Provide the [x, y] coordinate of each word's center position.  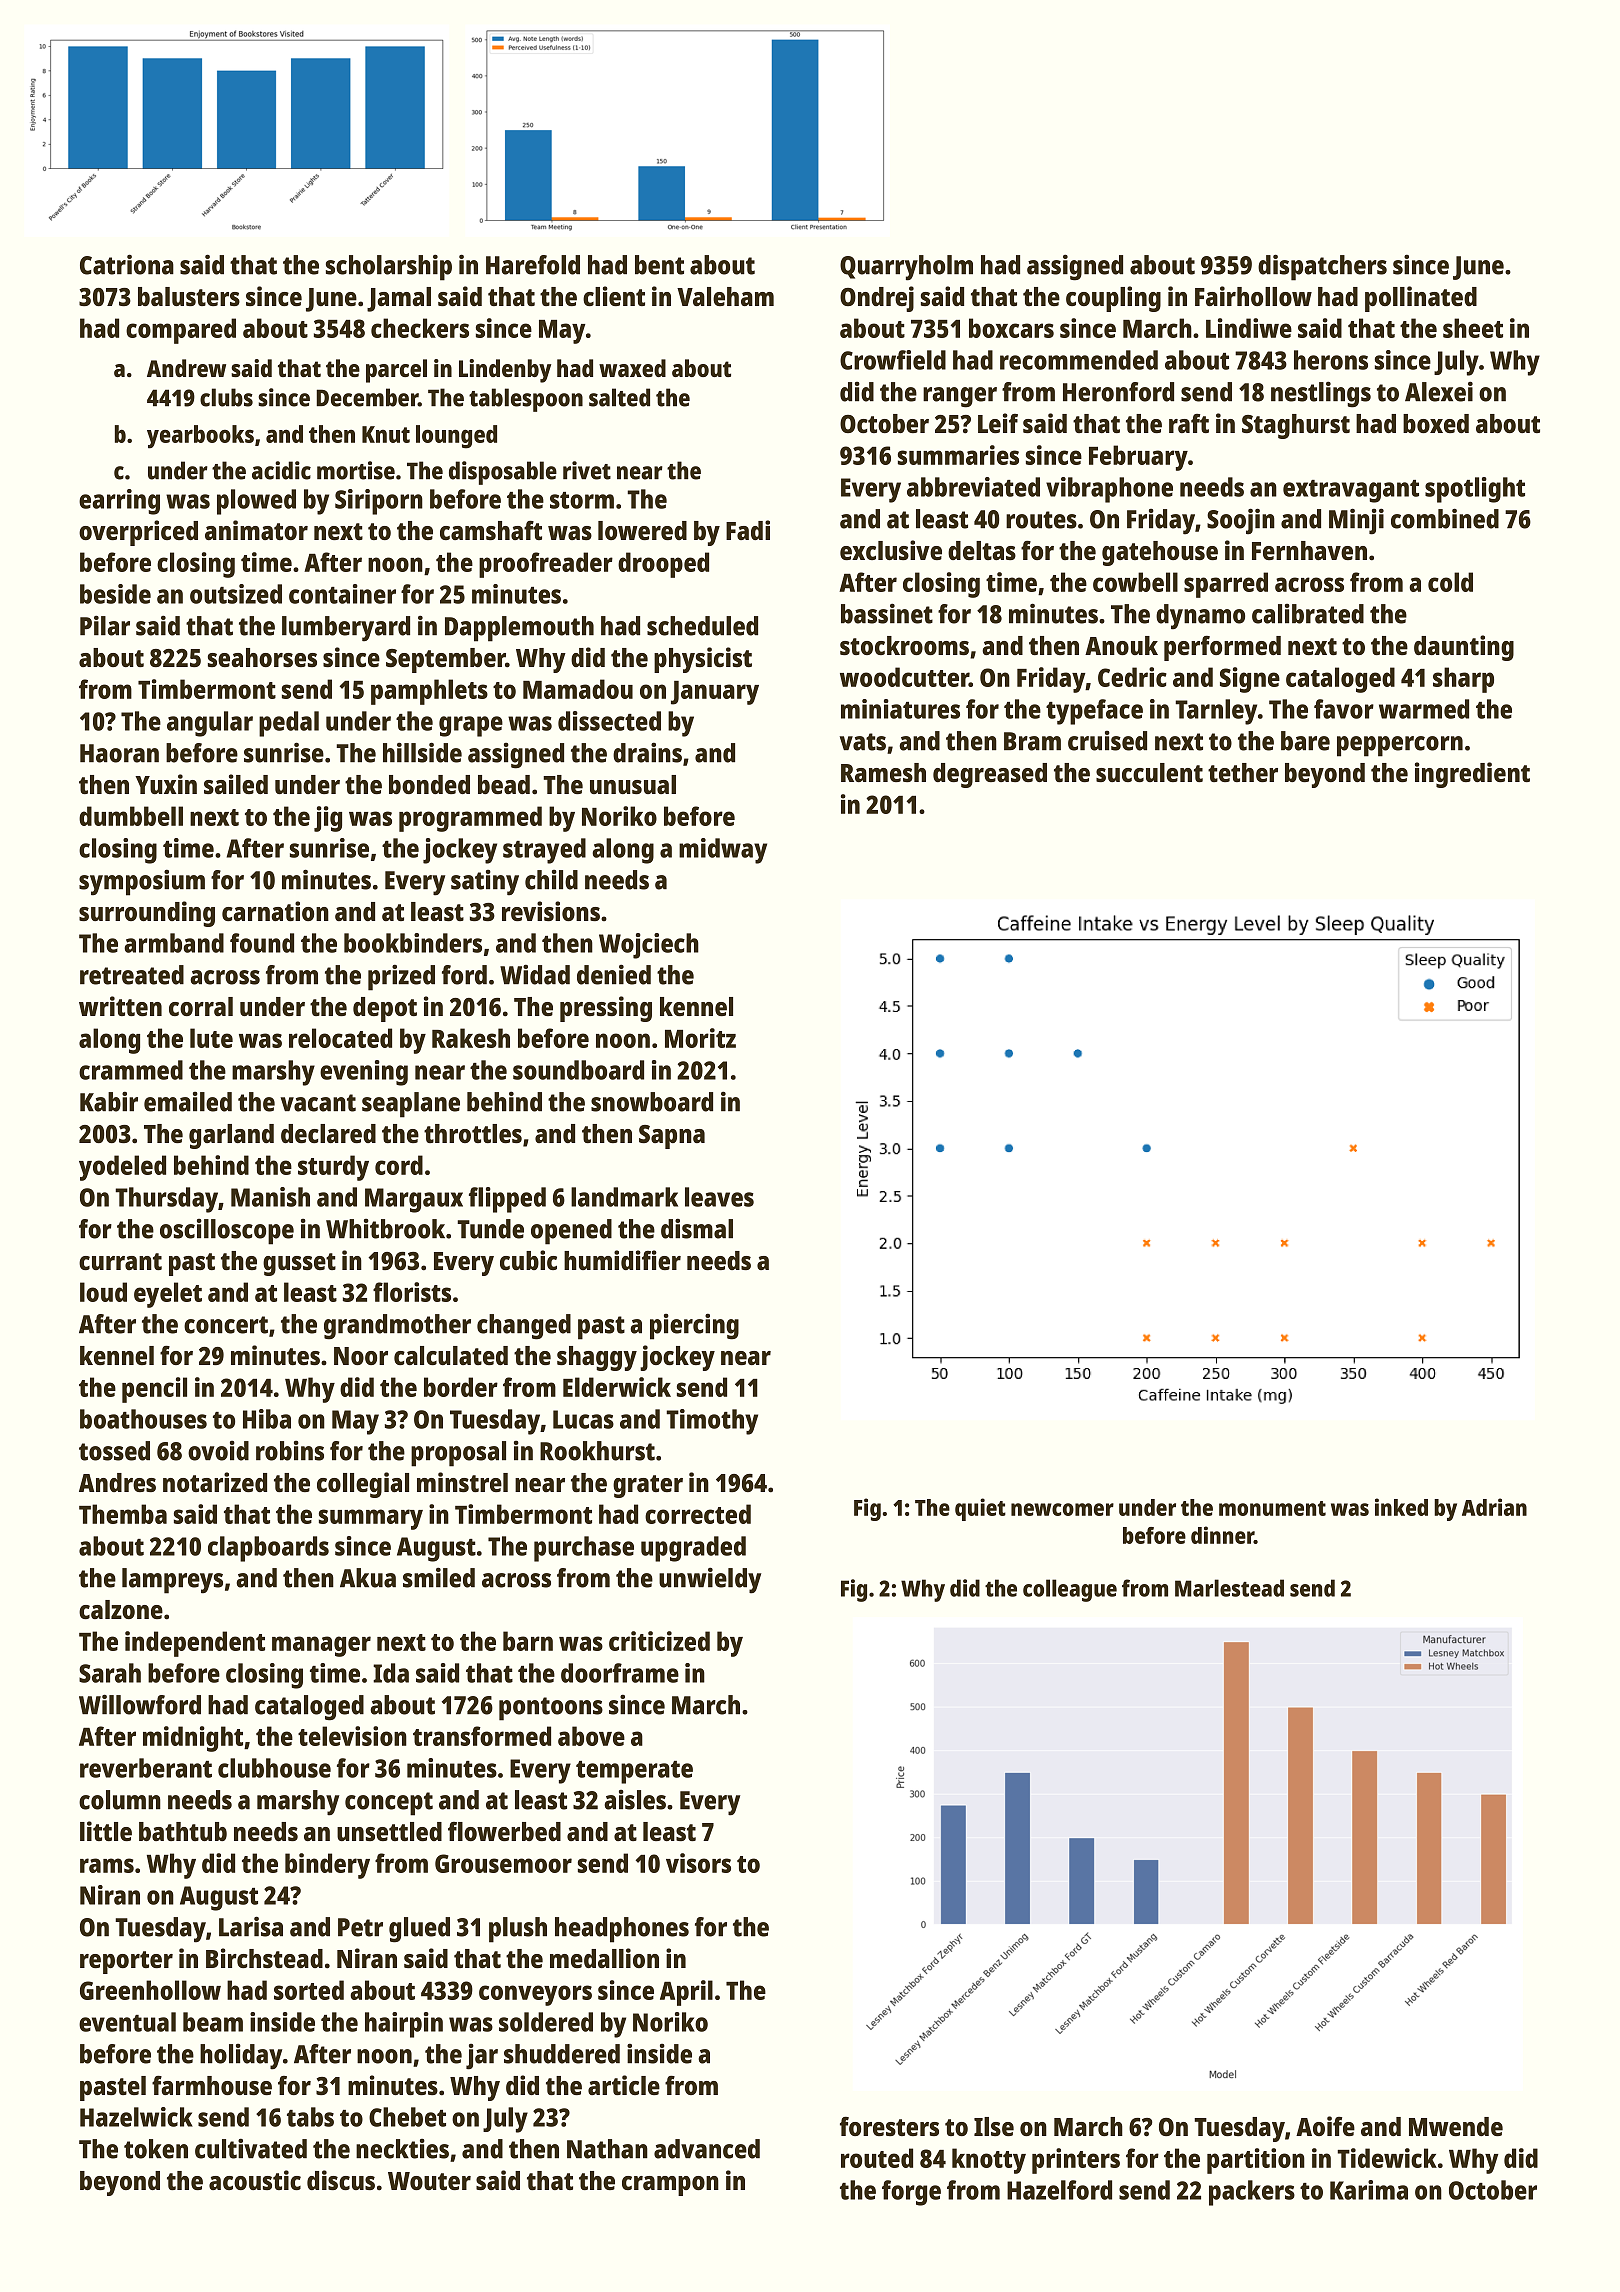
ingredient [1472, 775]
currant [120, 1261]
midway [723, 851]
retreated [132, 975]
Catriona [127, 264]
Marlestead [1229, 1588]
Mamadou [578, 689]
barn [528, 1641]
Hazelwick [136, 2117]
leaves [719, 1197]
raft [1189, 423]
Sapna [672, 1137]
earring [119, 502]
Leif [998, 423]
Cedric [1132, 677]
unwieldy [710, 1580]
